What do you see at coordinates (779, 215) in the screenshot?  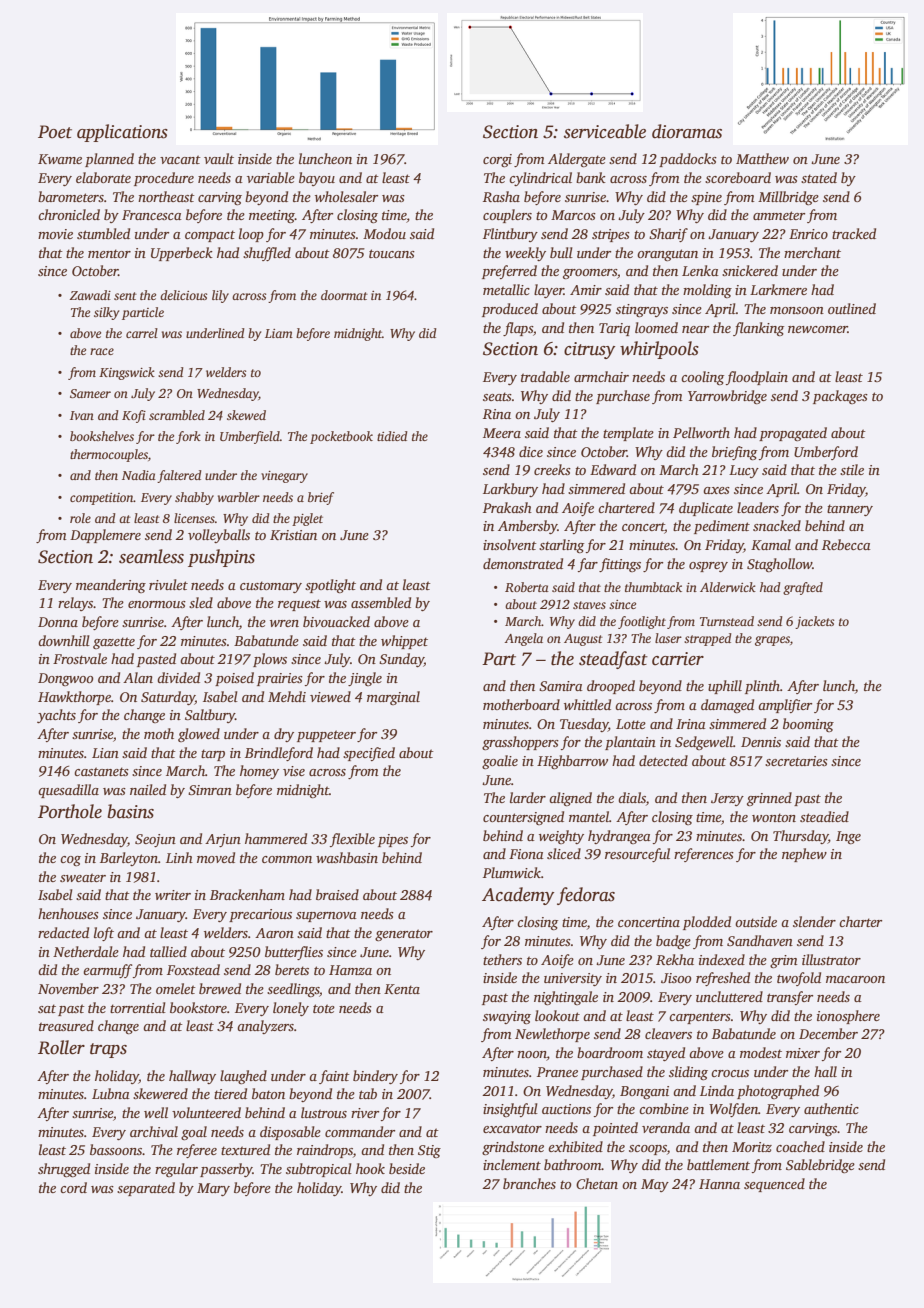 I see `ammeter` at bounding box center [779, 215].
